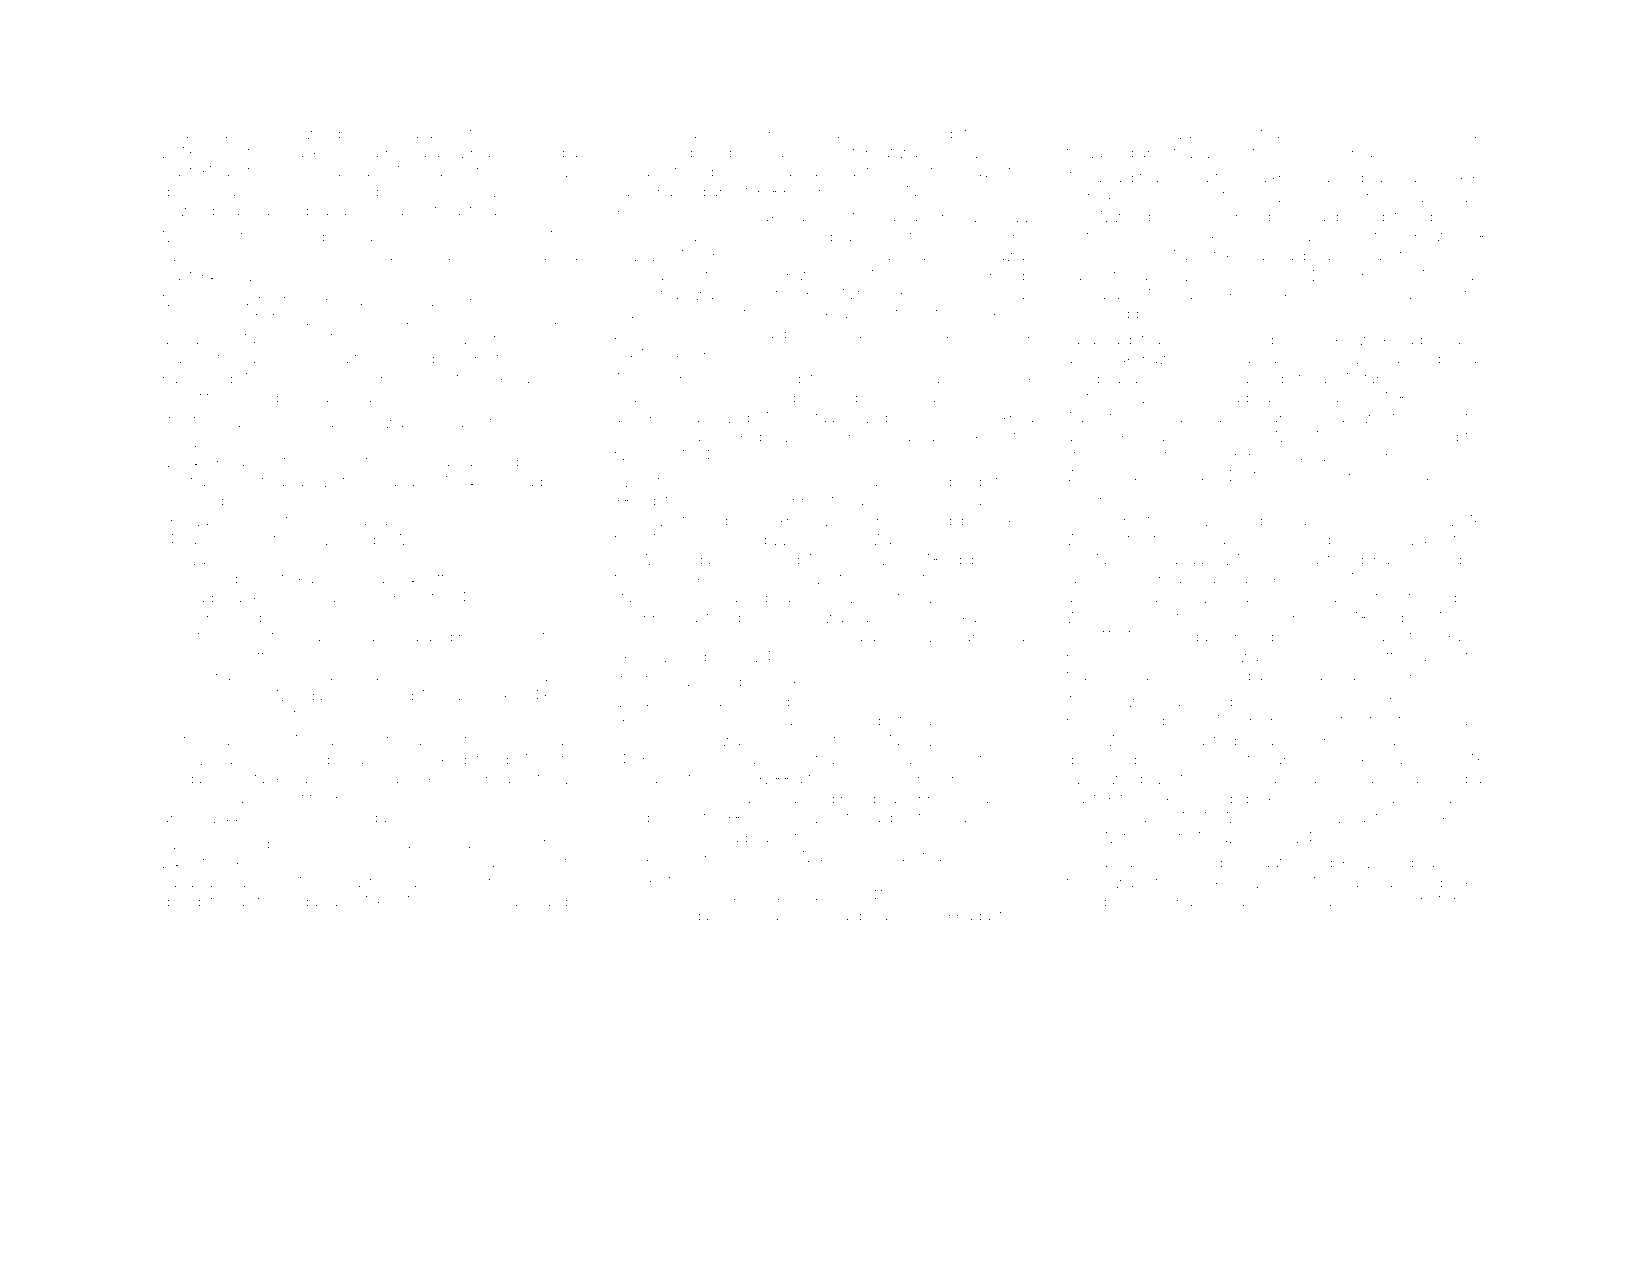 Image resolution: width=1648 pixels, height=1273 pixels. I want to click on hemmed, so click(1327, 197).
